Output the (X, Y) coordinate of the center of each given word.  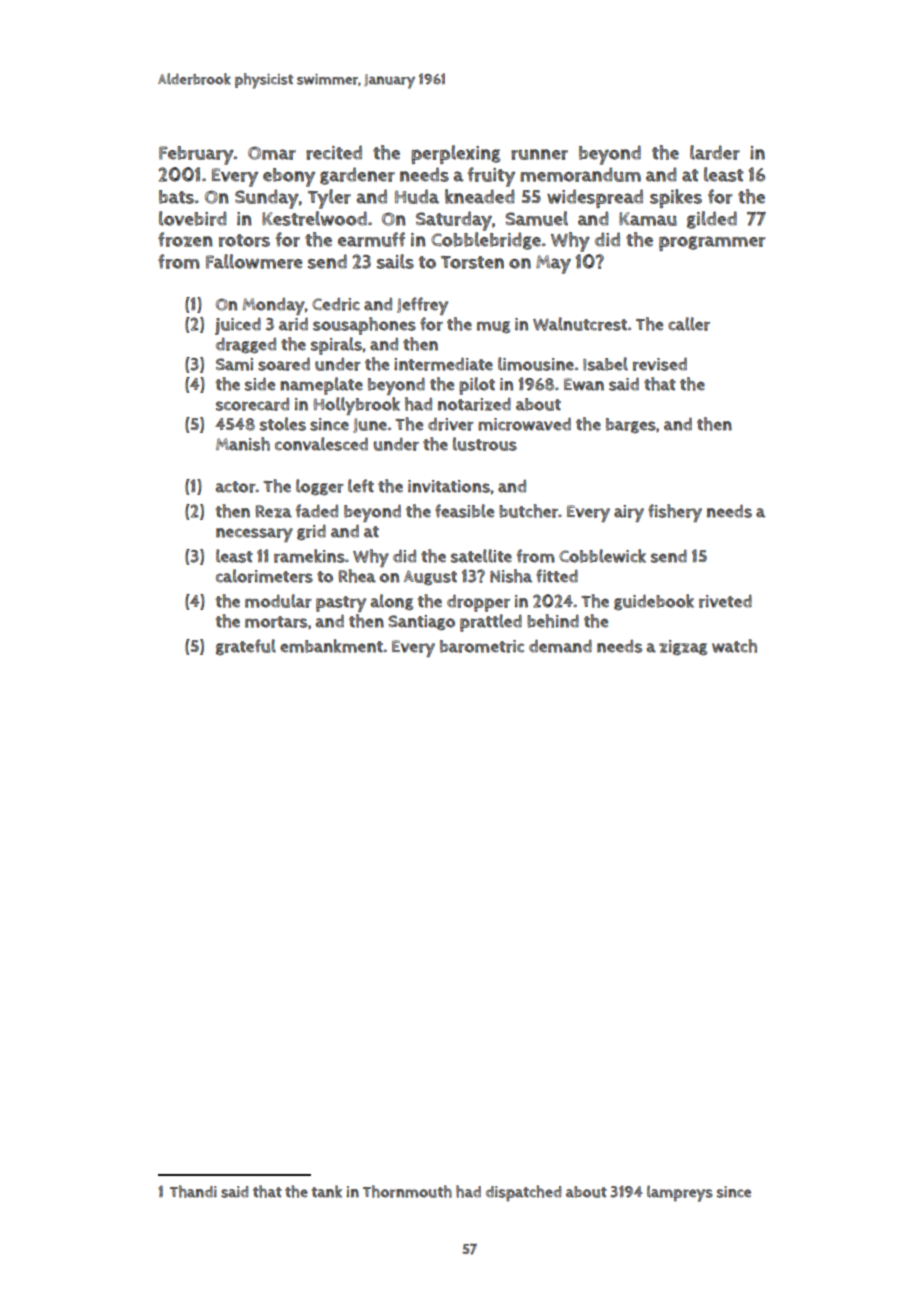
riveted (725, 601)
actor (235, 487)
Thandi (193, 1191)
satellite (481, 556)
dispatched (523, 1193)
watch (734, 646)
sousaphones (364, 326)
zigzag (683, 647)
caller (689, 324)
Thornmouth (407, 1191)
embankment (331, 646)
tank (327, 1191)
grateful (246, 647)
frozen (185, 239)
